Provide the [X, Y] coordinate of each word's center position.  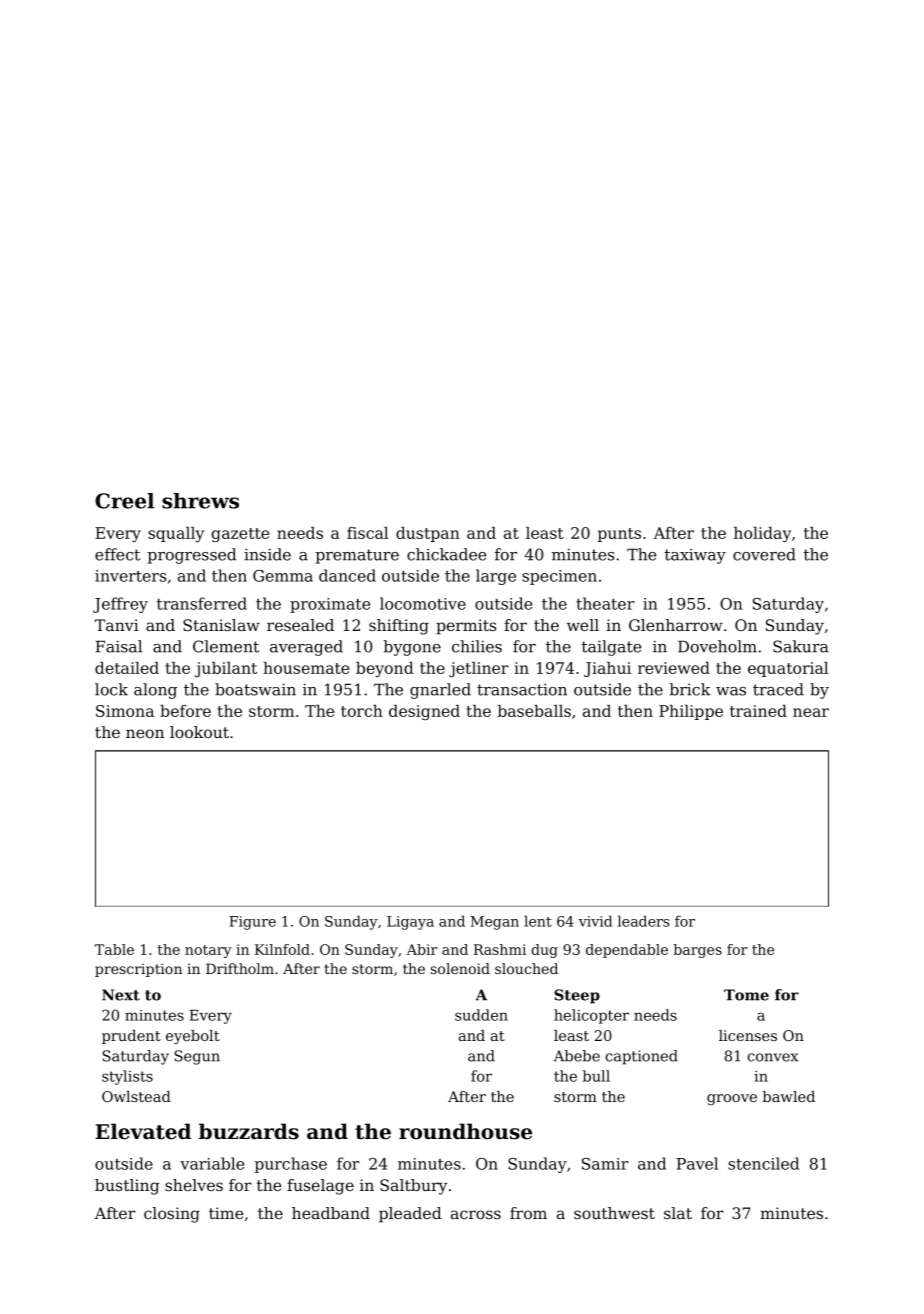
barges [697, 951]
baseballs [534, 711]
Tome [746, 995]
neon [145, 733]
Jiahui [607, 669]
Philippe [691, 712]
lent [538, 921]
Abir [422, 949]
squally [176, 534]
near [811, 712]
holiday [762, 534]
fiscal [367, 533]
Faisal [119, 646]
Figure [252, 923]
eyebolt [193, 1037]
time [226, 1213]
